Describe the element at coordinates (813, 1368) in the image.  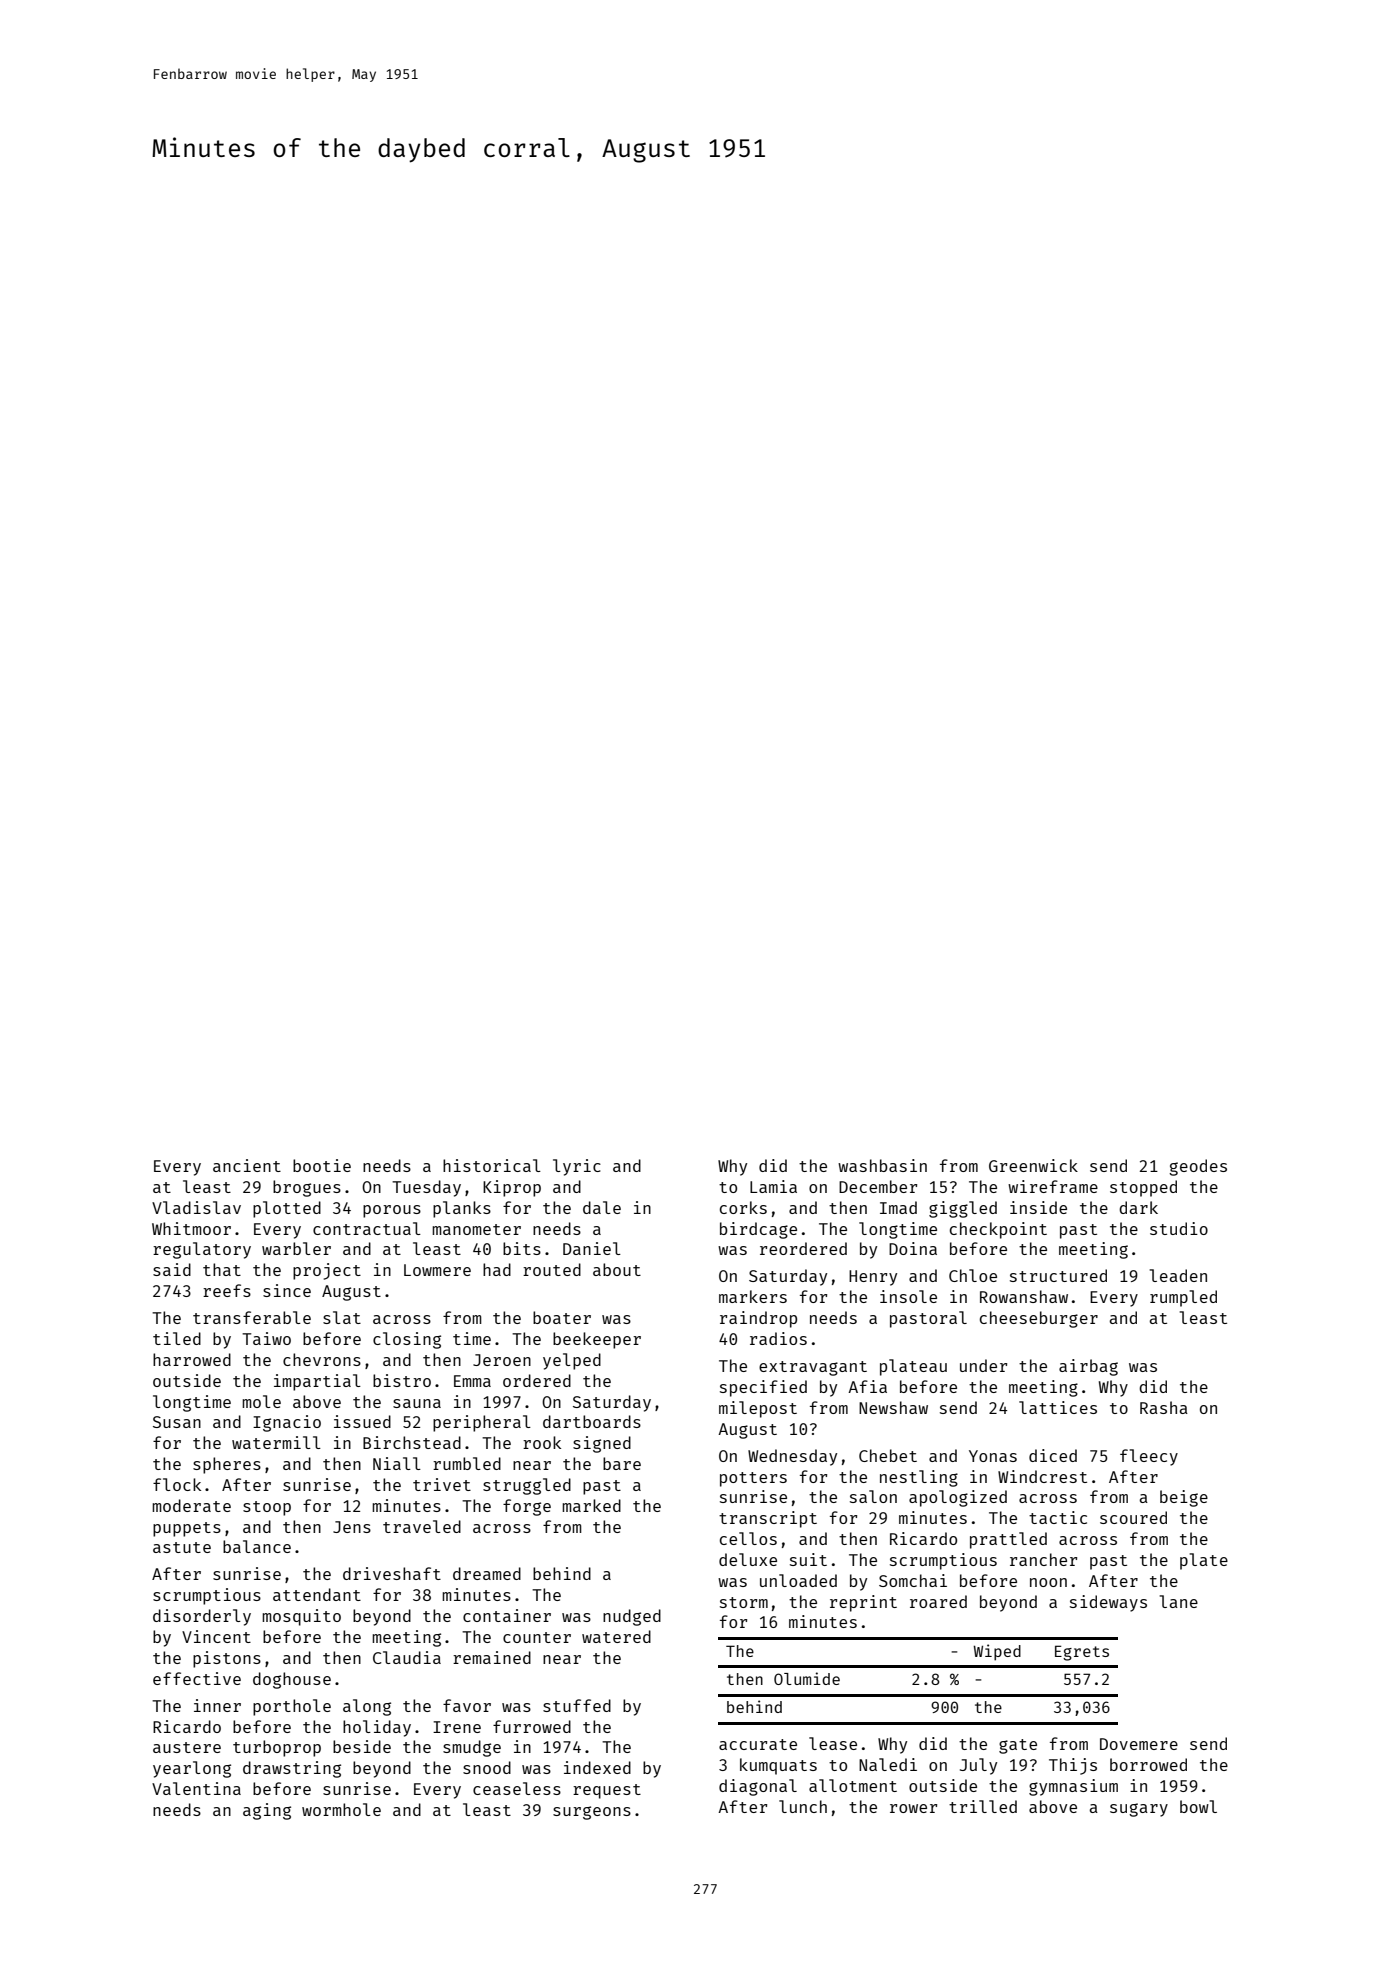
I see `extravagant` at that location.
